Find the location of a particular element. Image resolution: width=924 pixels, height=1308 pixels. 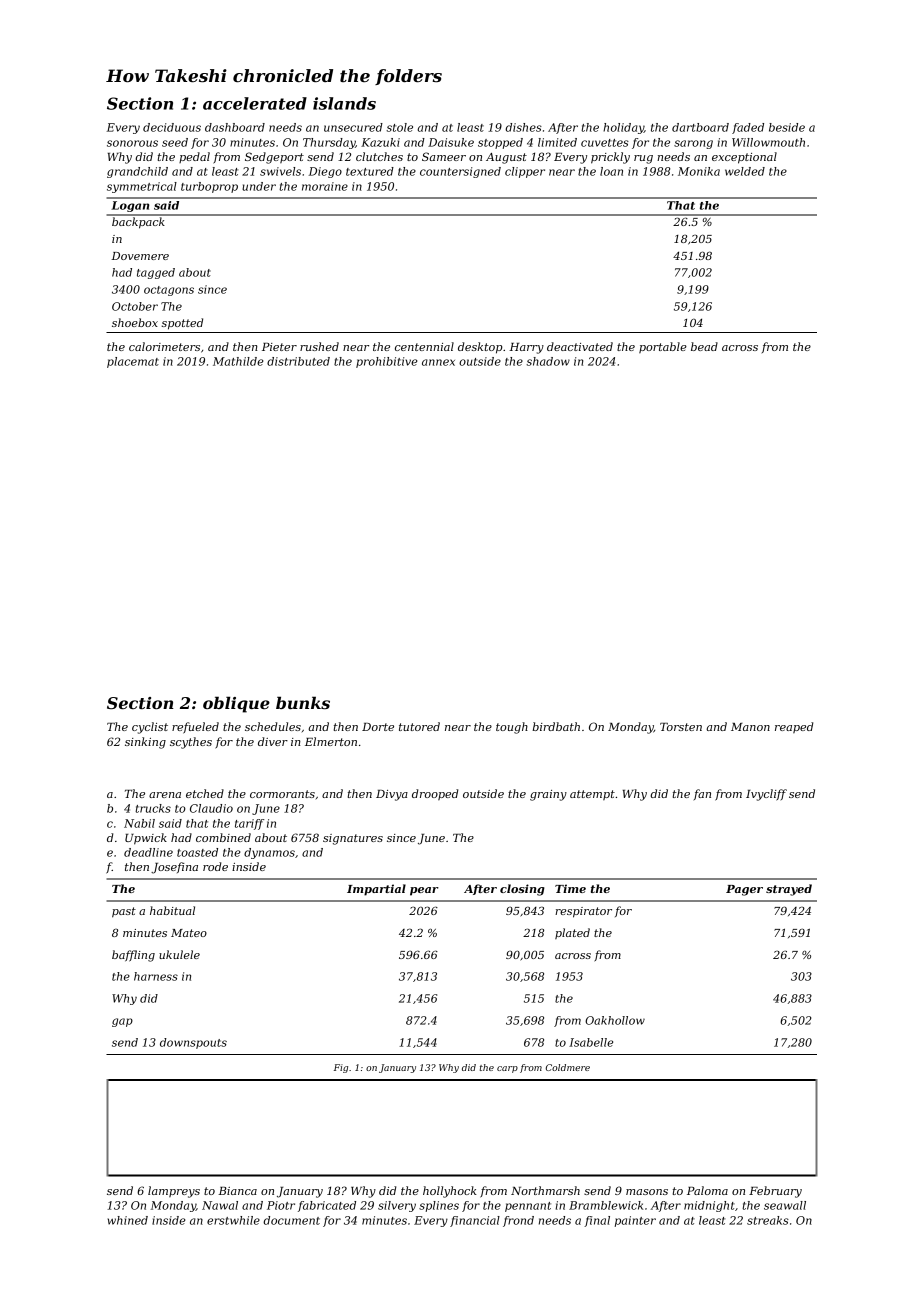

beside is located at coordinates (787, 127).
